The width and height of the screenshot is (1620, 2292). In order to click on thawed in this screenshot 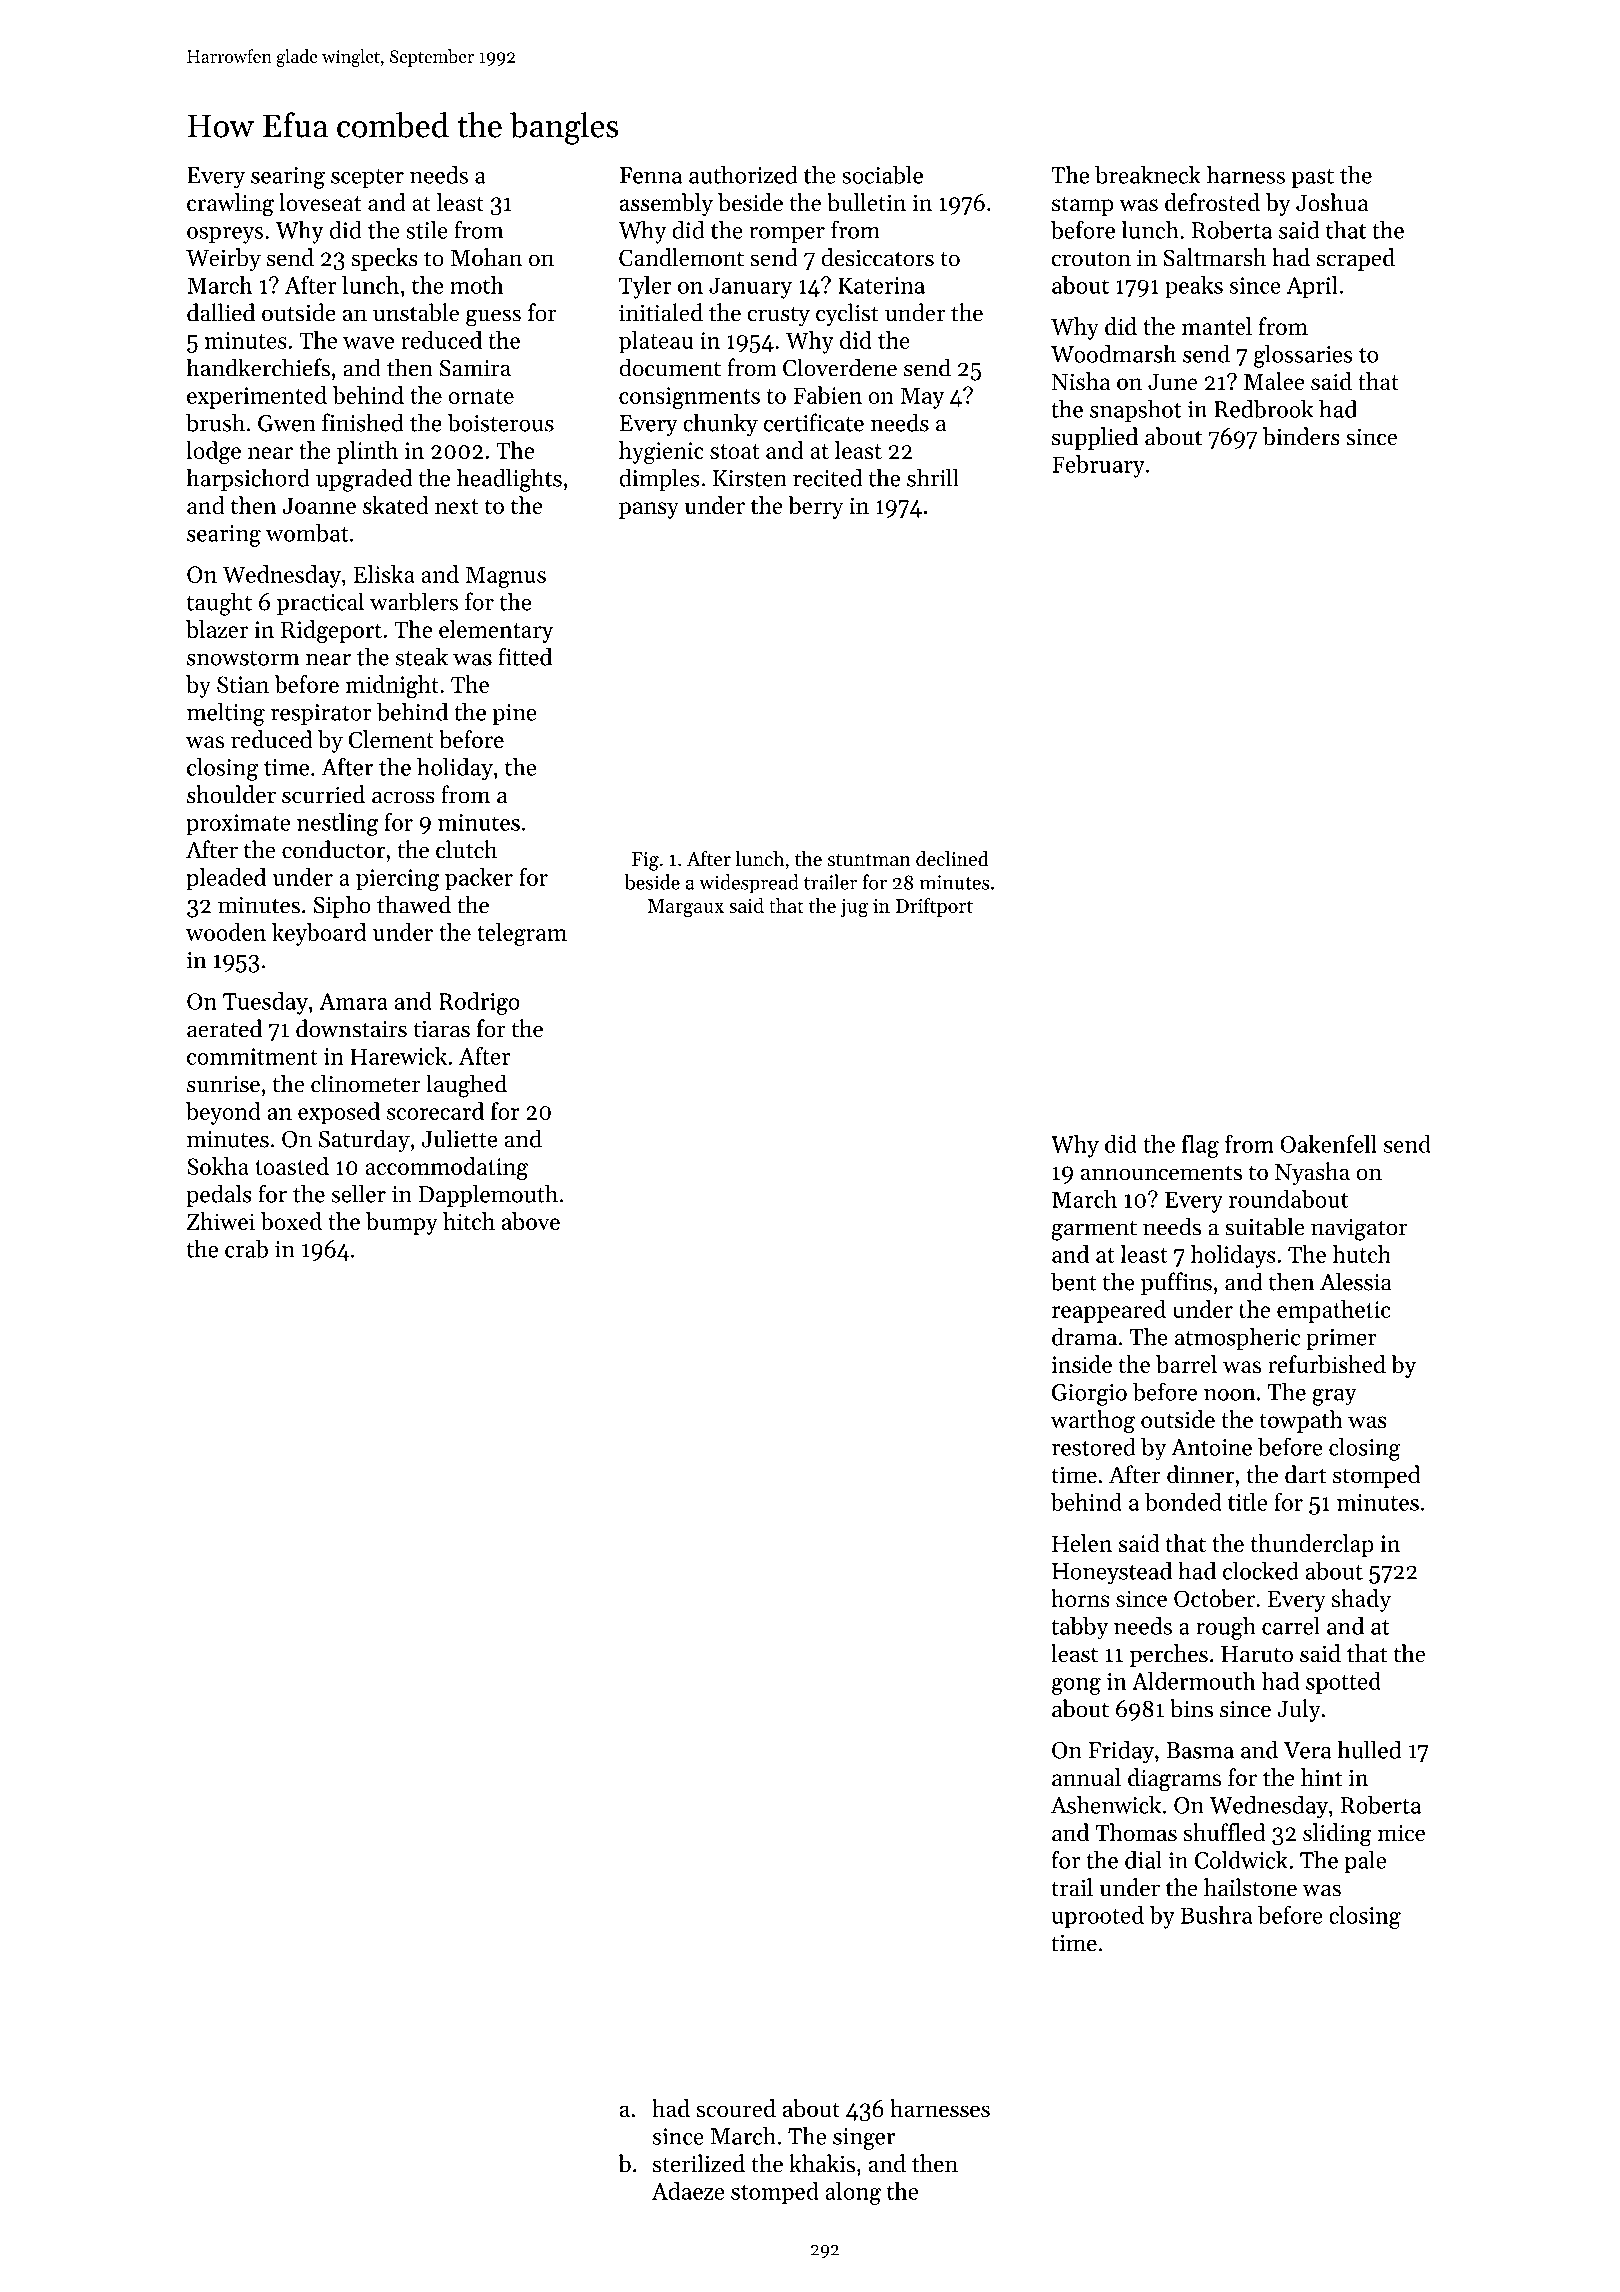, I will do `click(414, 904)`.
